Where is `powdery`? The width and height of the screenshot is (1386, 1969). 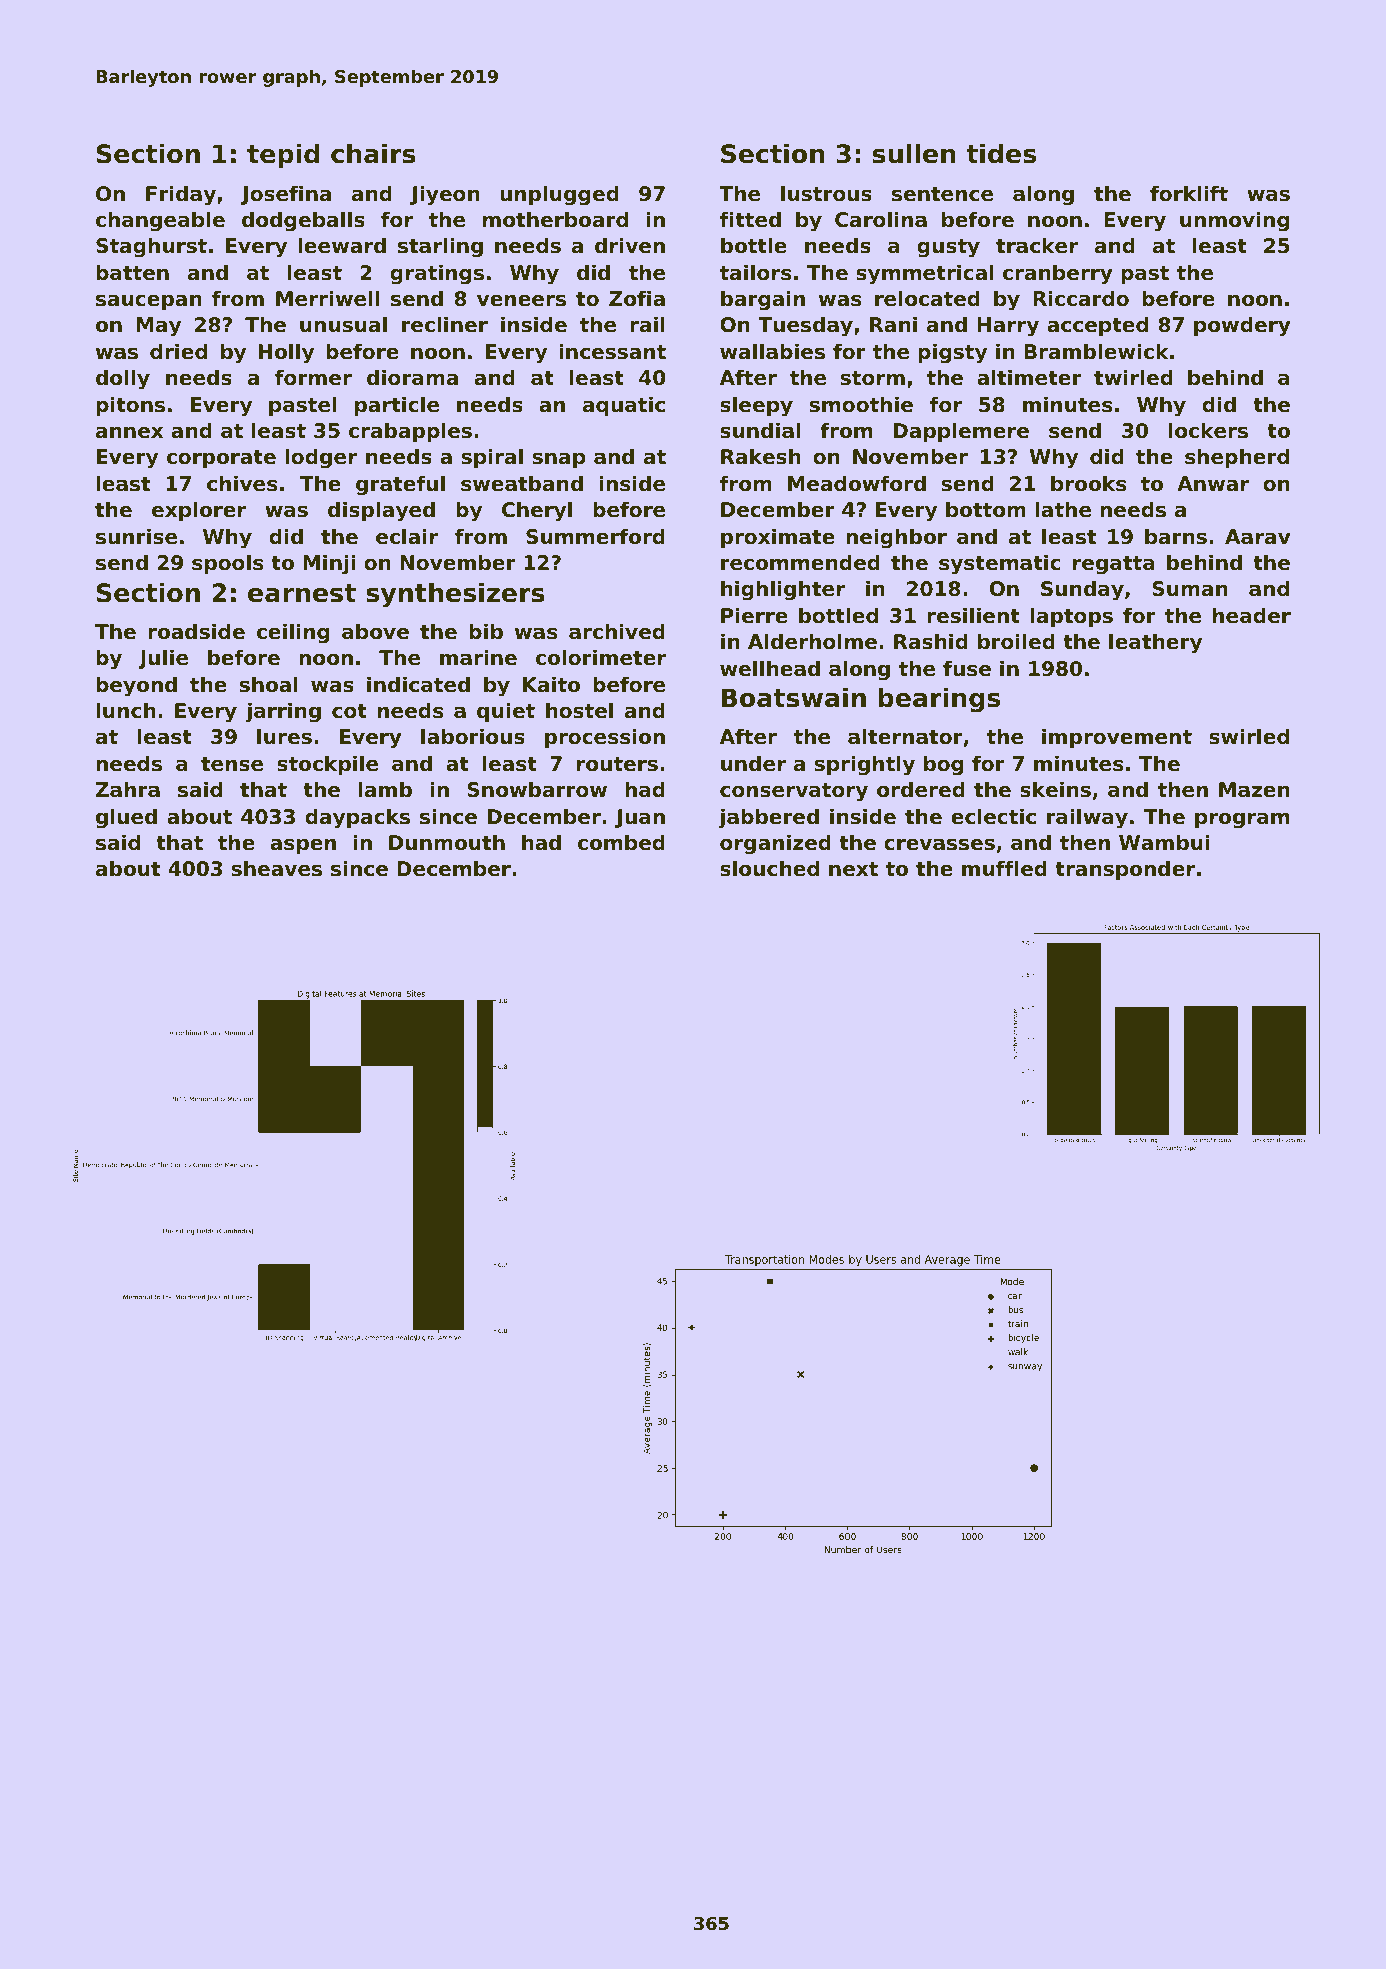
powdery is located at coordinates (1242, 326).
